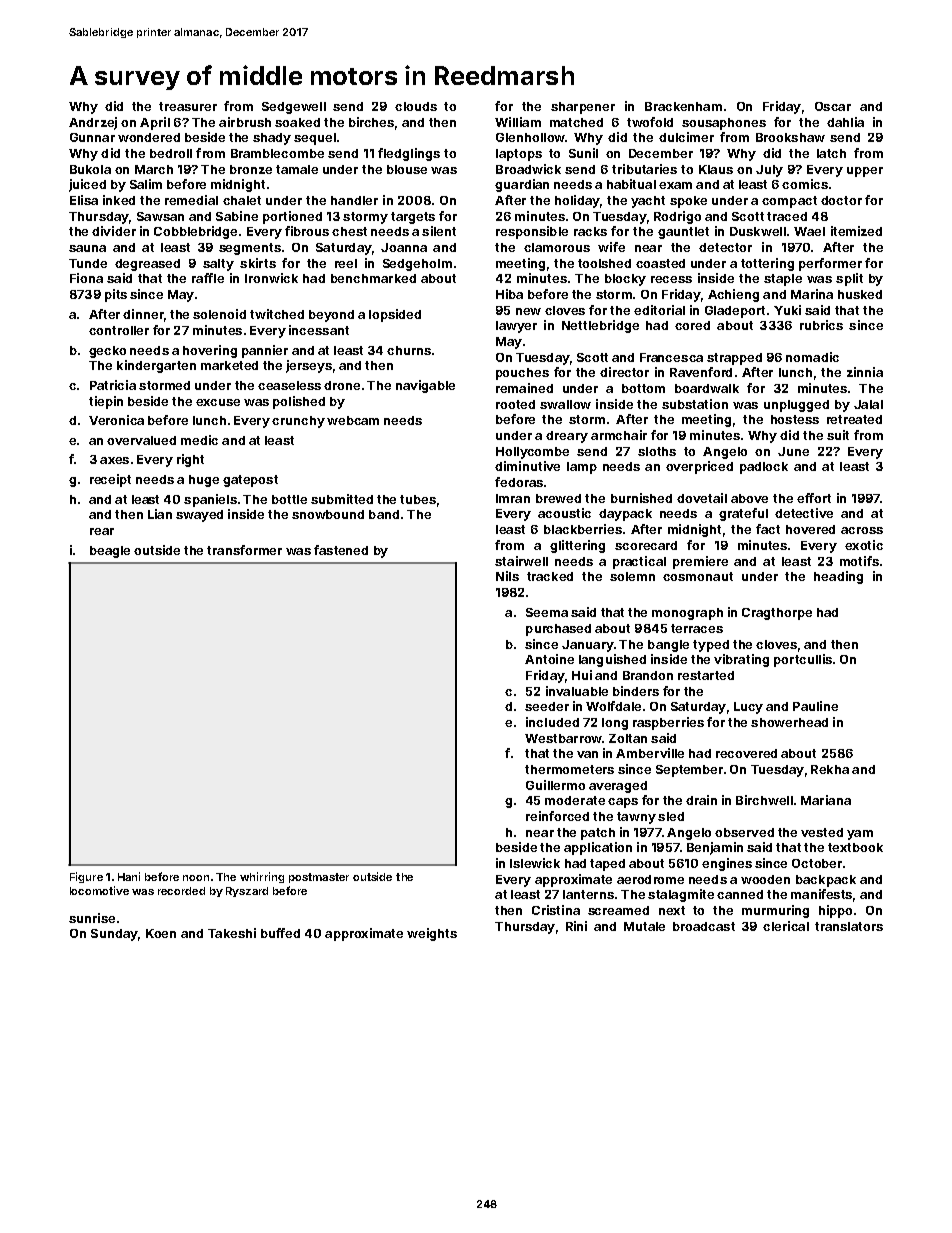  What do you see at coordinates (860, 294) in the page?
I see `husked` at bounding box center [860, 294].
